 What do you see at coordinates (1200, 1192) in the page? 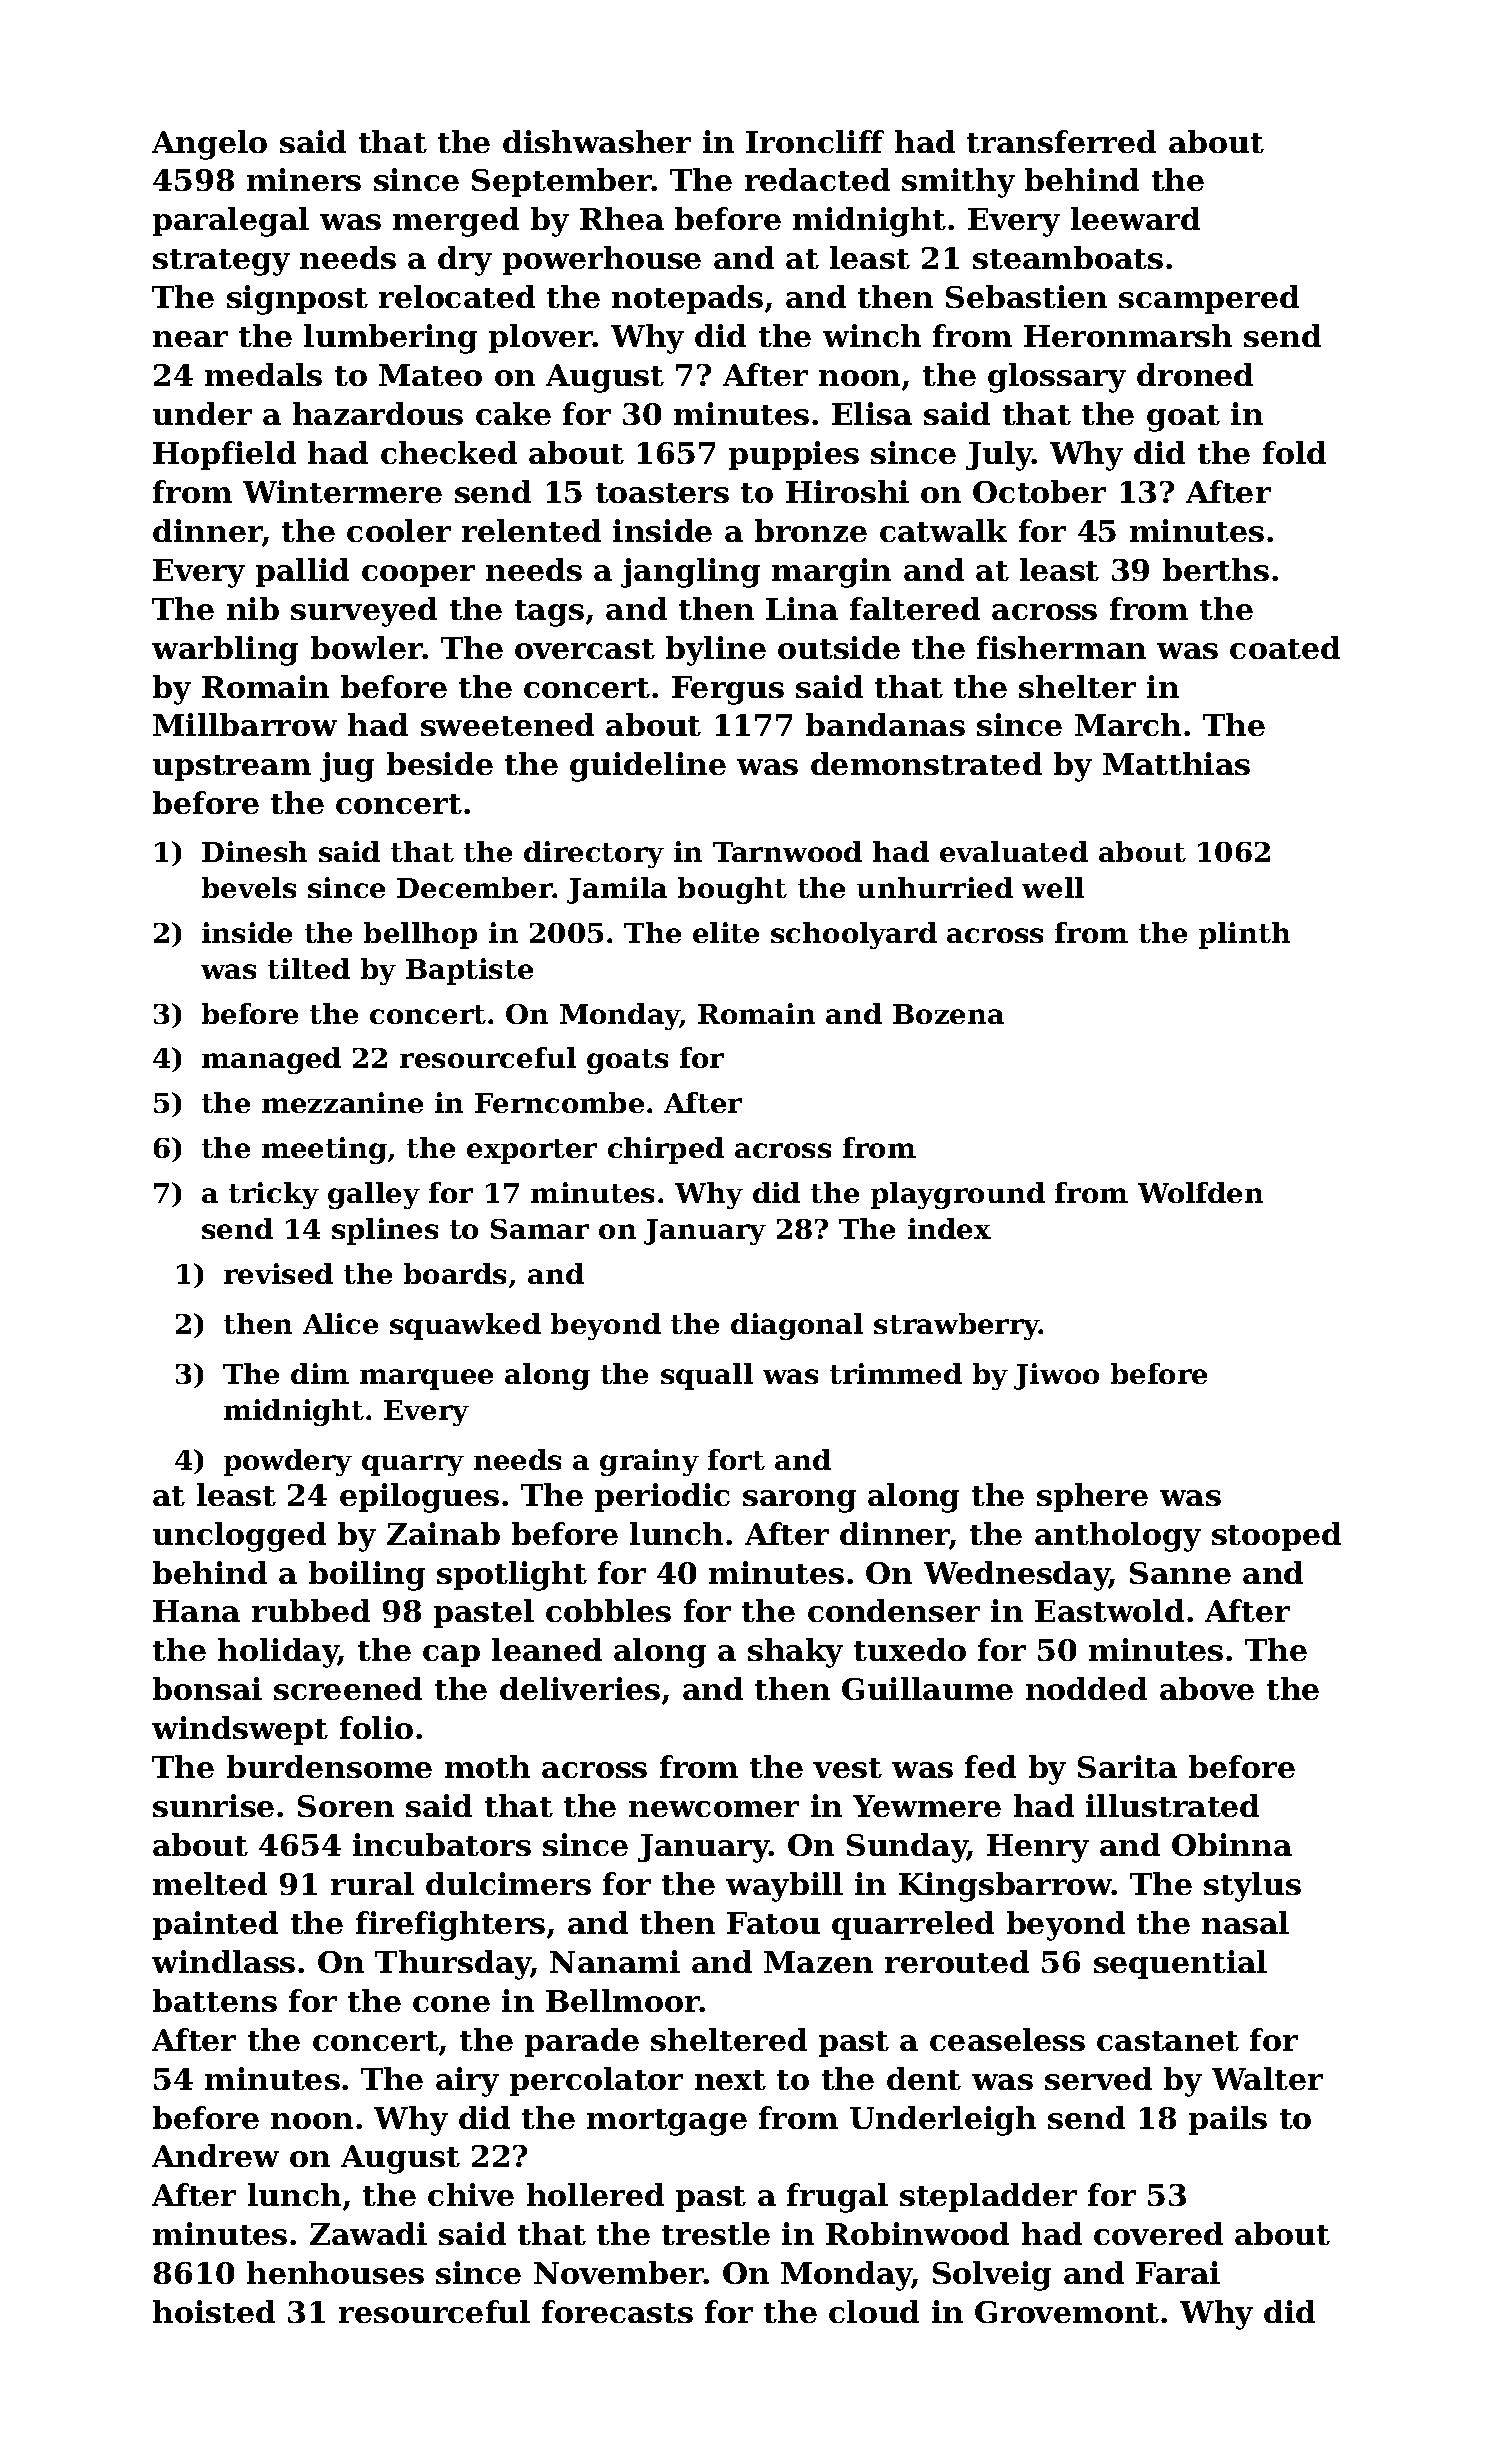
I see `Wolfden` at bounding box center [1200, 1192].
